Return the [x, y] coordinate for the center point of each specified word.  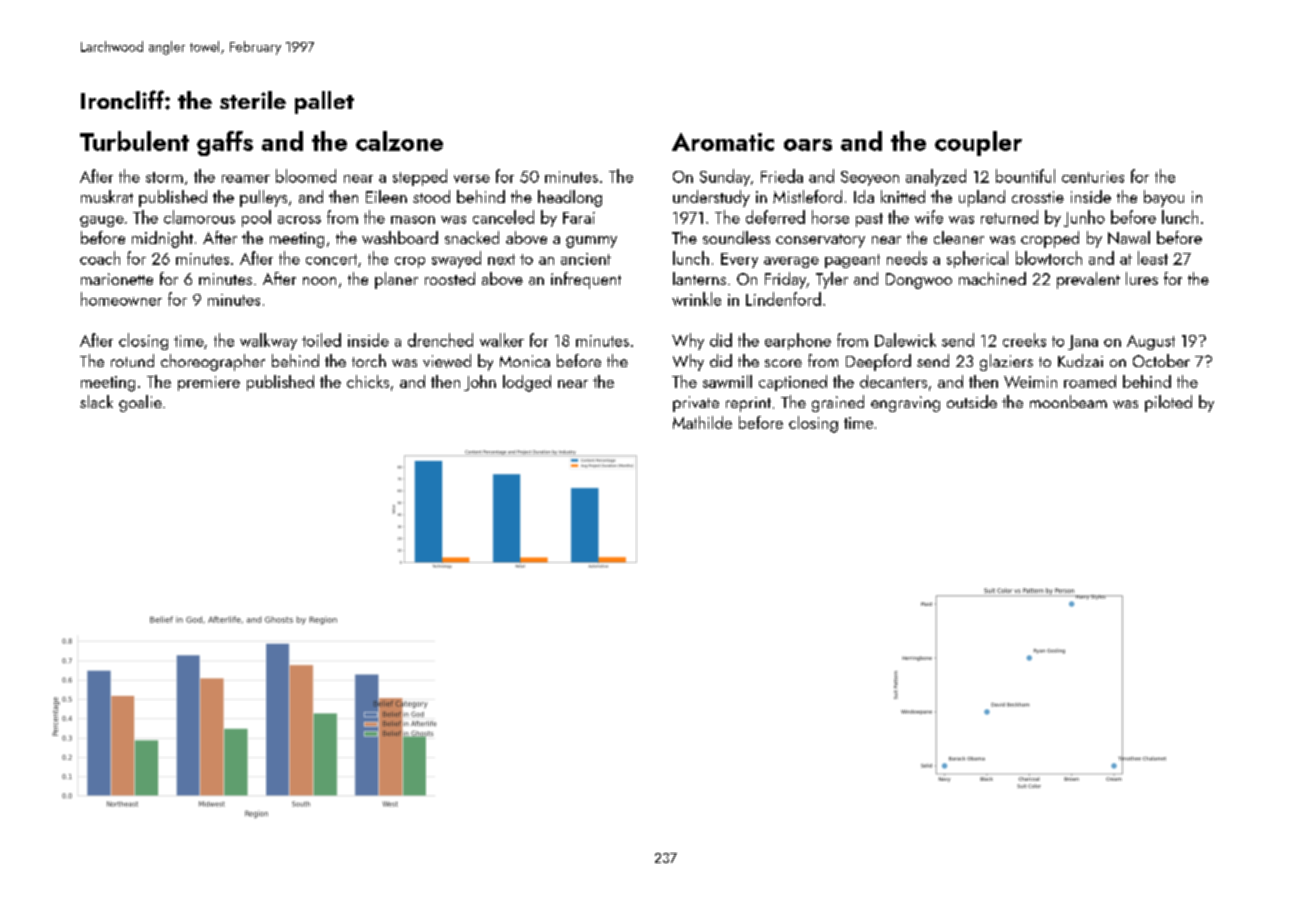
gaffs [225, 143]
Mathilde [702, 422]
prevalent [1088, 280]
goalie [140, 403]
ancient [586, 259]
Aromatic [723, 142]
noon [319, 281]
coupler [978, 143]
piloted [1168, 403]
